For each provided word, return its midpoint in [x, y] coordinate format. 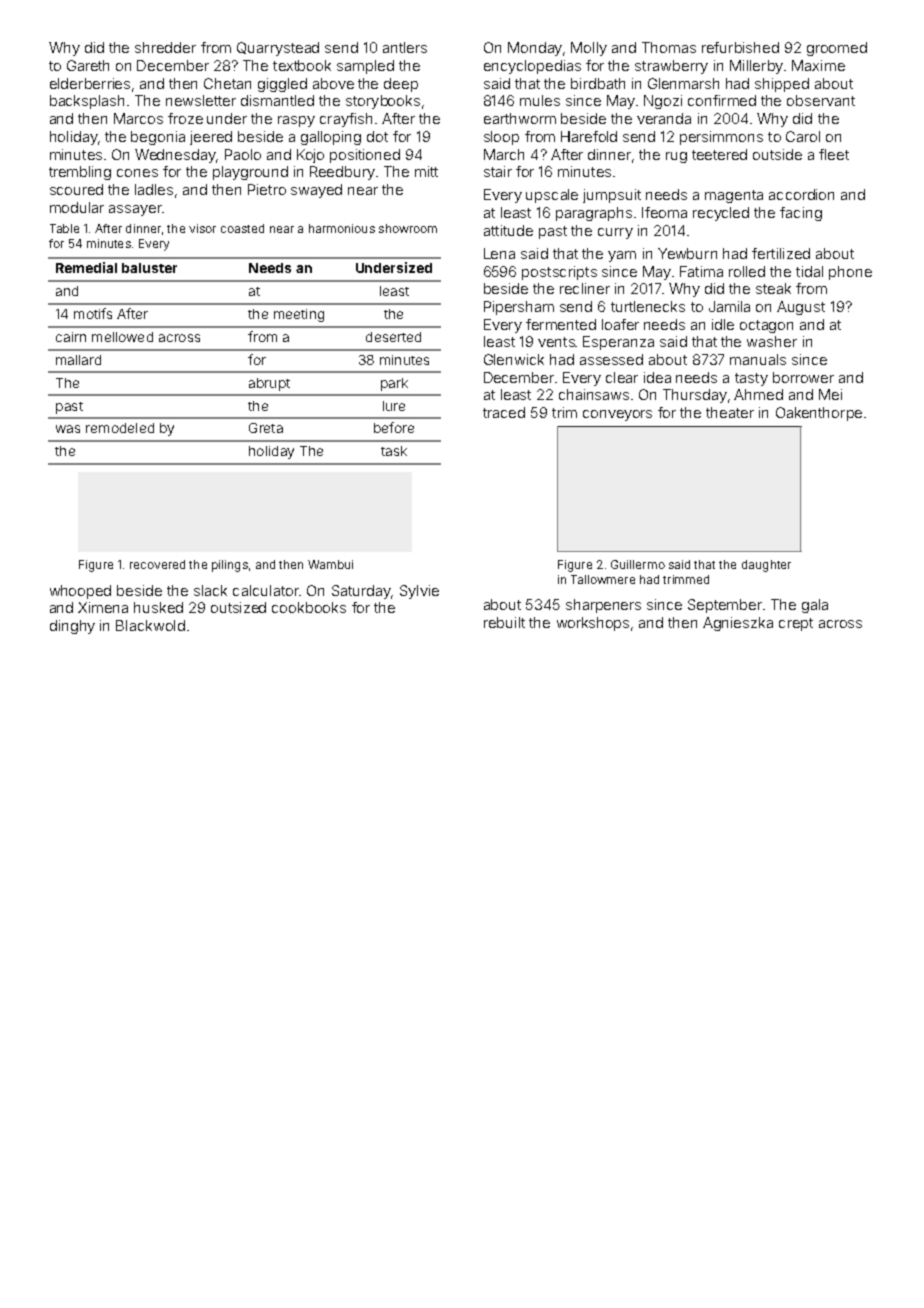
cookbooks [309, 607]
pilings [230, 566]
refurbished [740, 47]
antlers [405, 47]
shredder [165, 47]
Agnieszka [738, 624]
